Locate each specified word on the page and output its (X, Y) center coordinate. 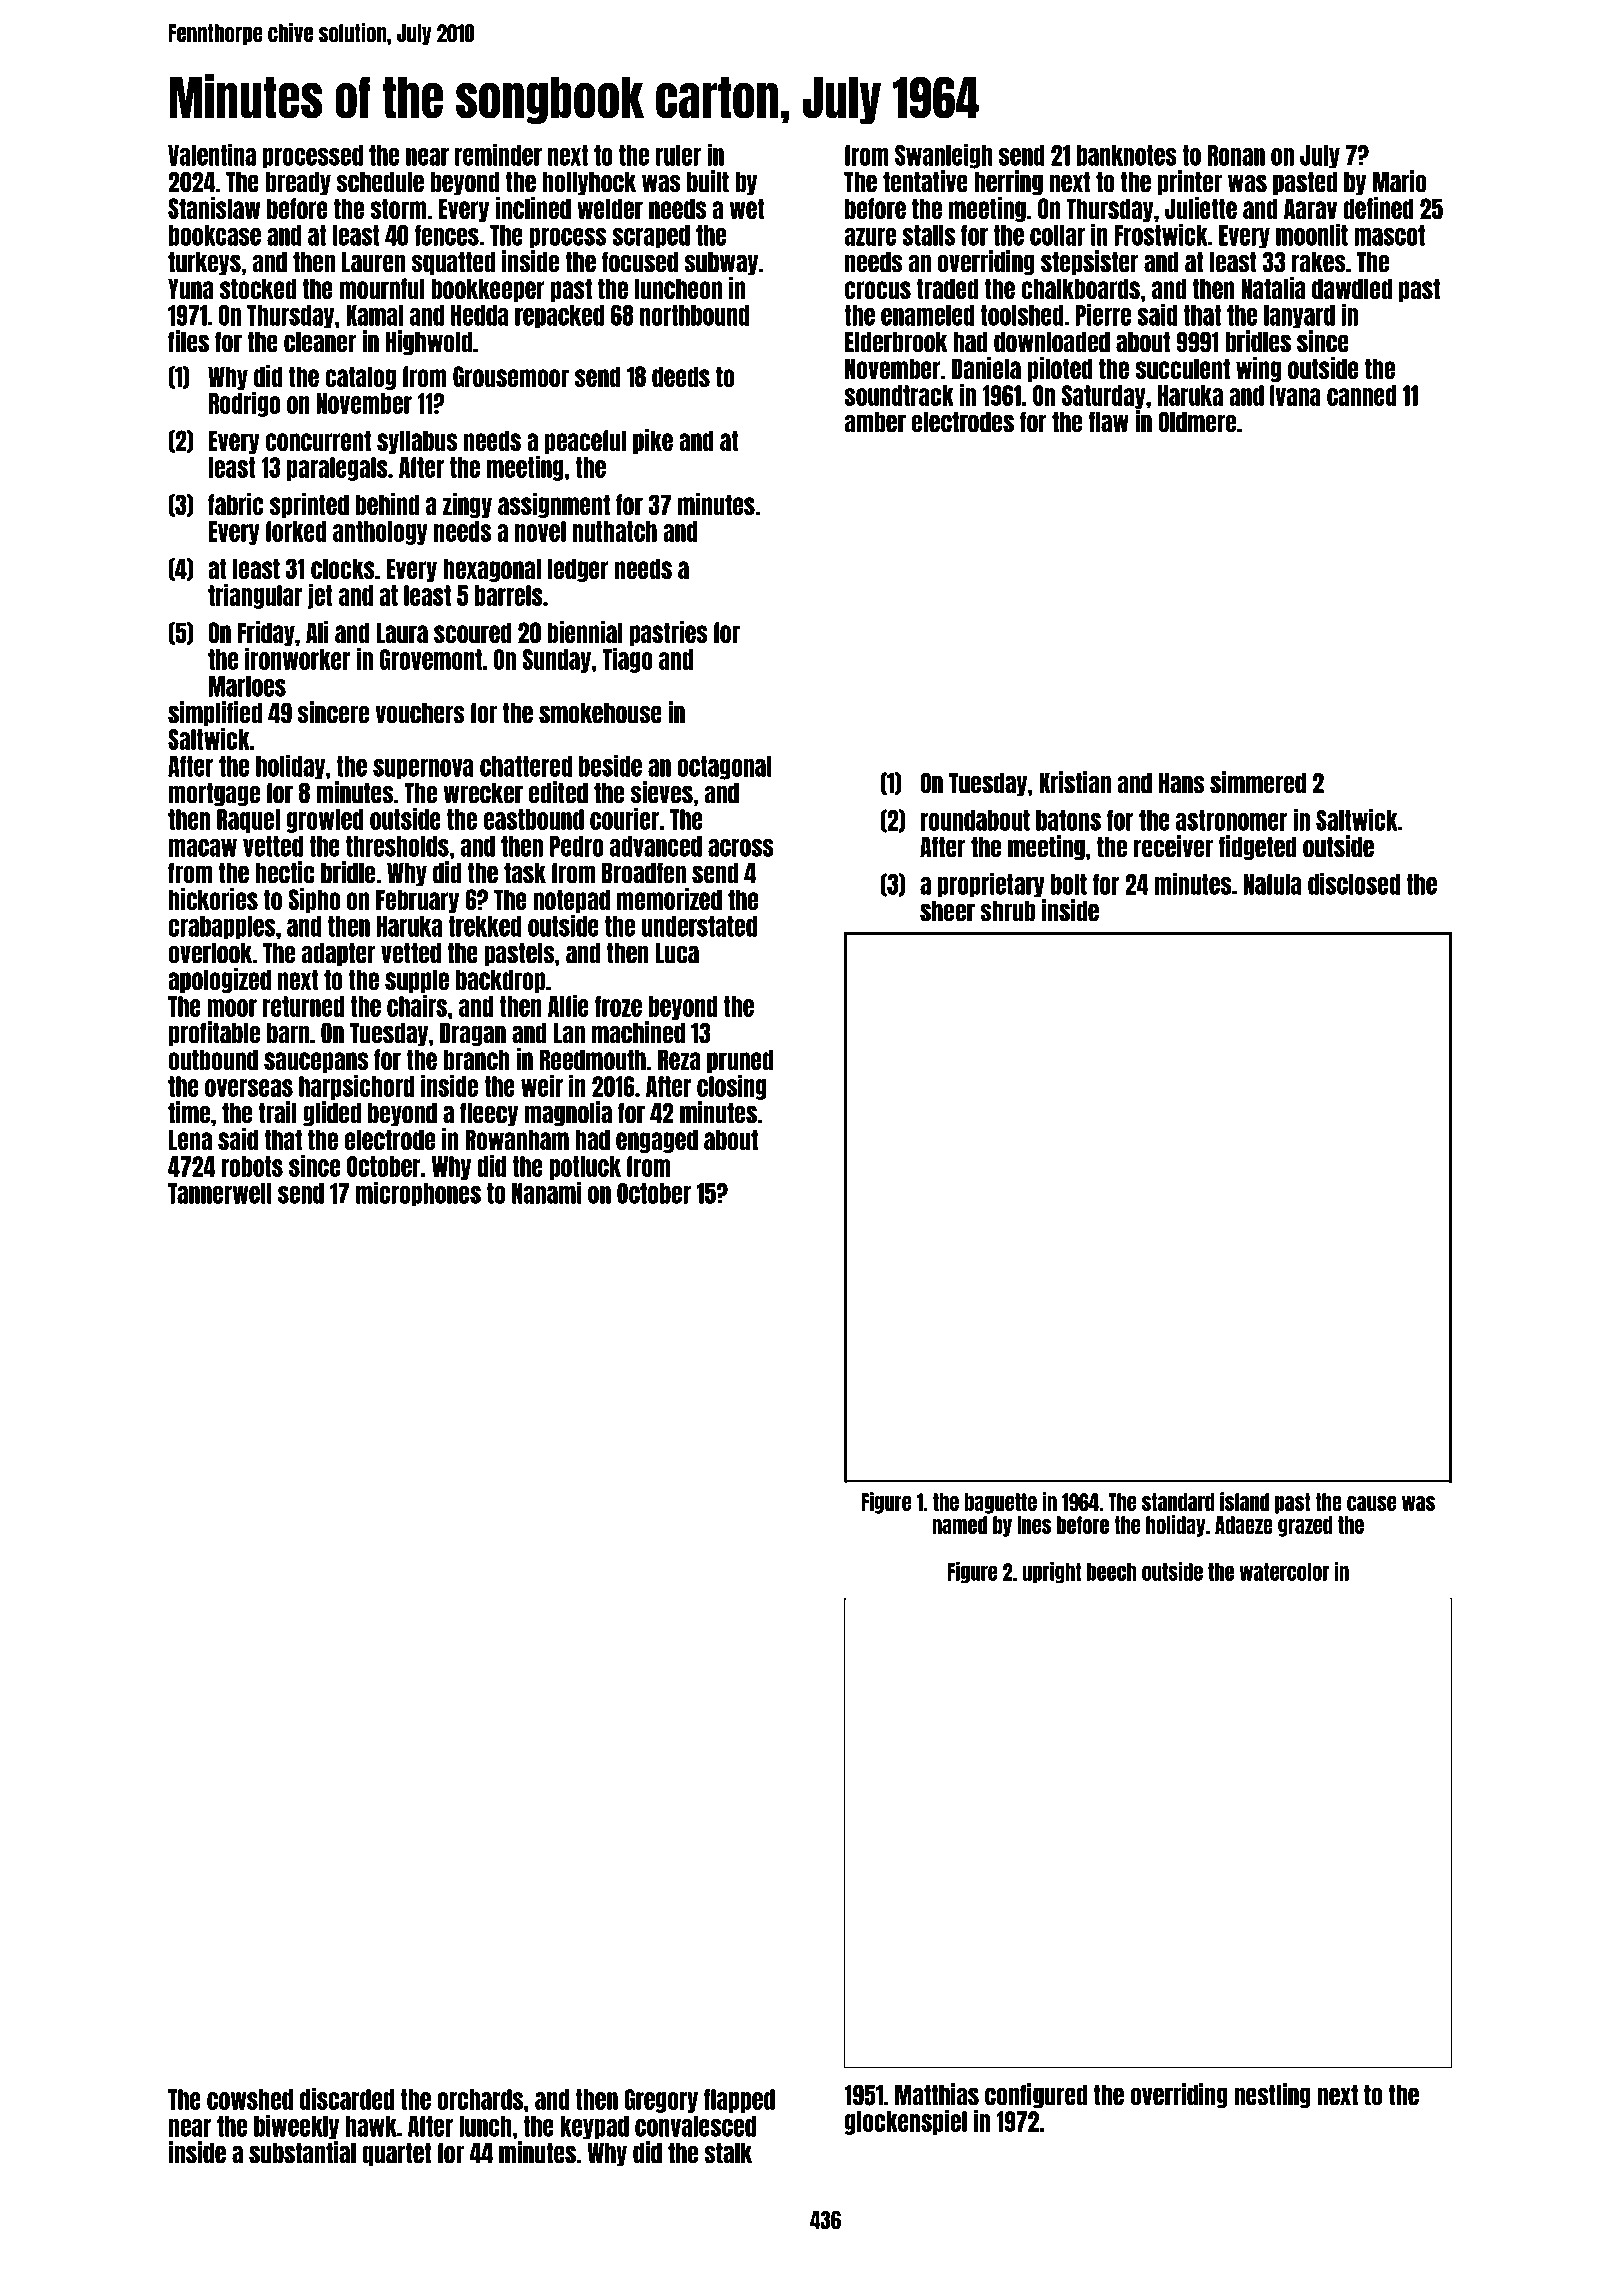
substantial (302, 2152)
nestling (1272, 2096)
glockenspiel (906, 2122)
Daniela (986, 368)
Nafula (1272, 884)
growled (325, 821)
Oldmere (1197, 422)
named (959, 1525)
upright (1051, 1573)
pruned (740, 1061)
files (188, 341)
